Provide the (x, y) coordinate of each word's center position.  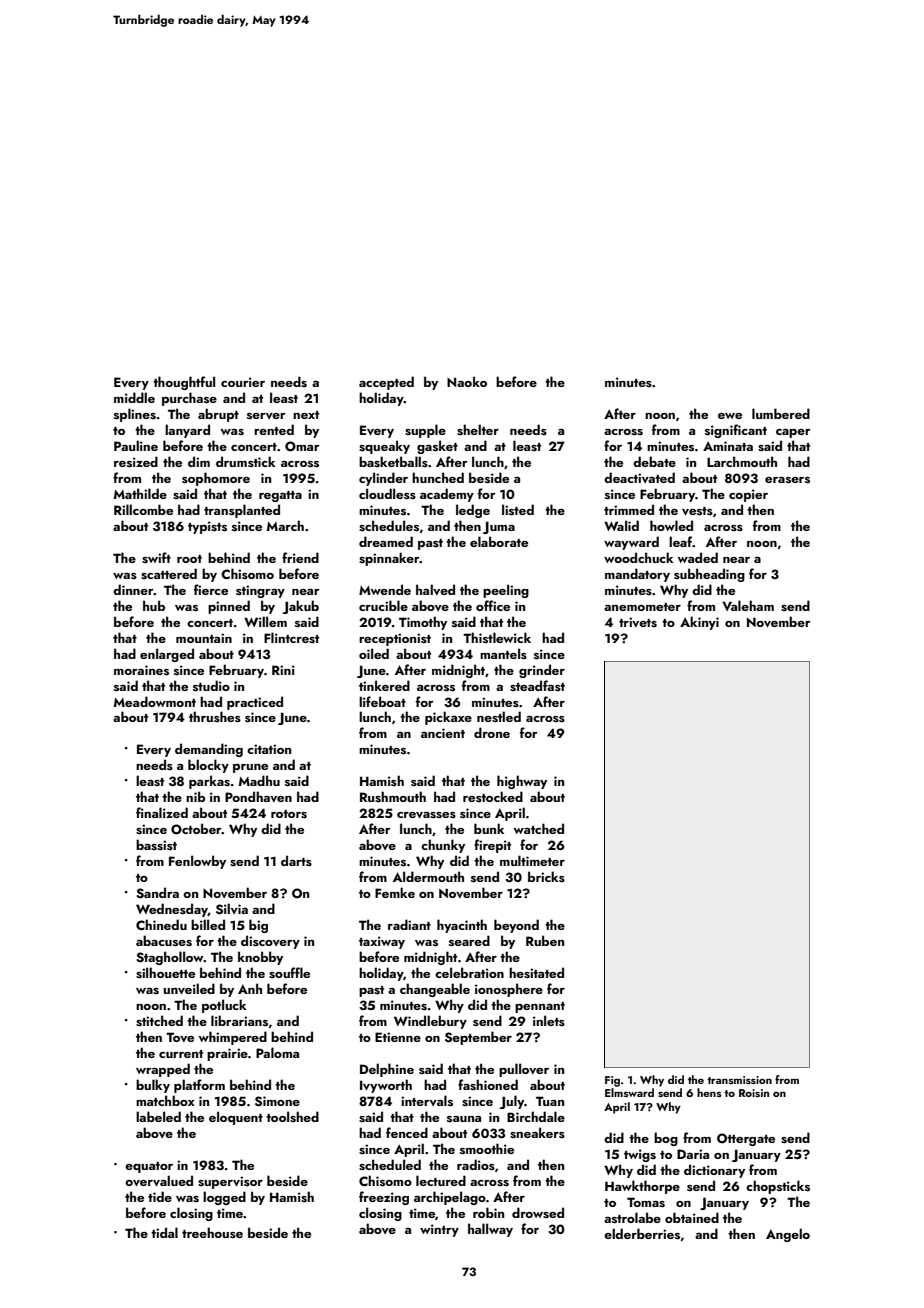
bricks (546, 876)
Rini (283, 670)
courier (243, 382)
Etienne (398, 1037)
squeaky (384, 447)
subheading (709, 575)
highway (522, 782)
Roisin (754, 1093)
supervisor (230, 1182)
